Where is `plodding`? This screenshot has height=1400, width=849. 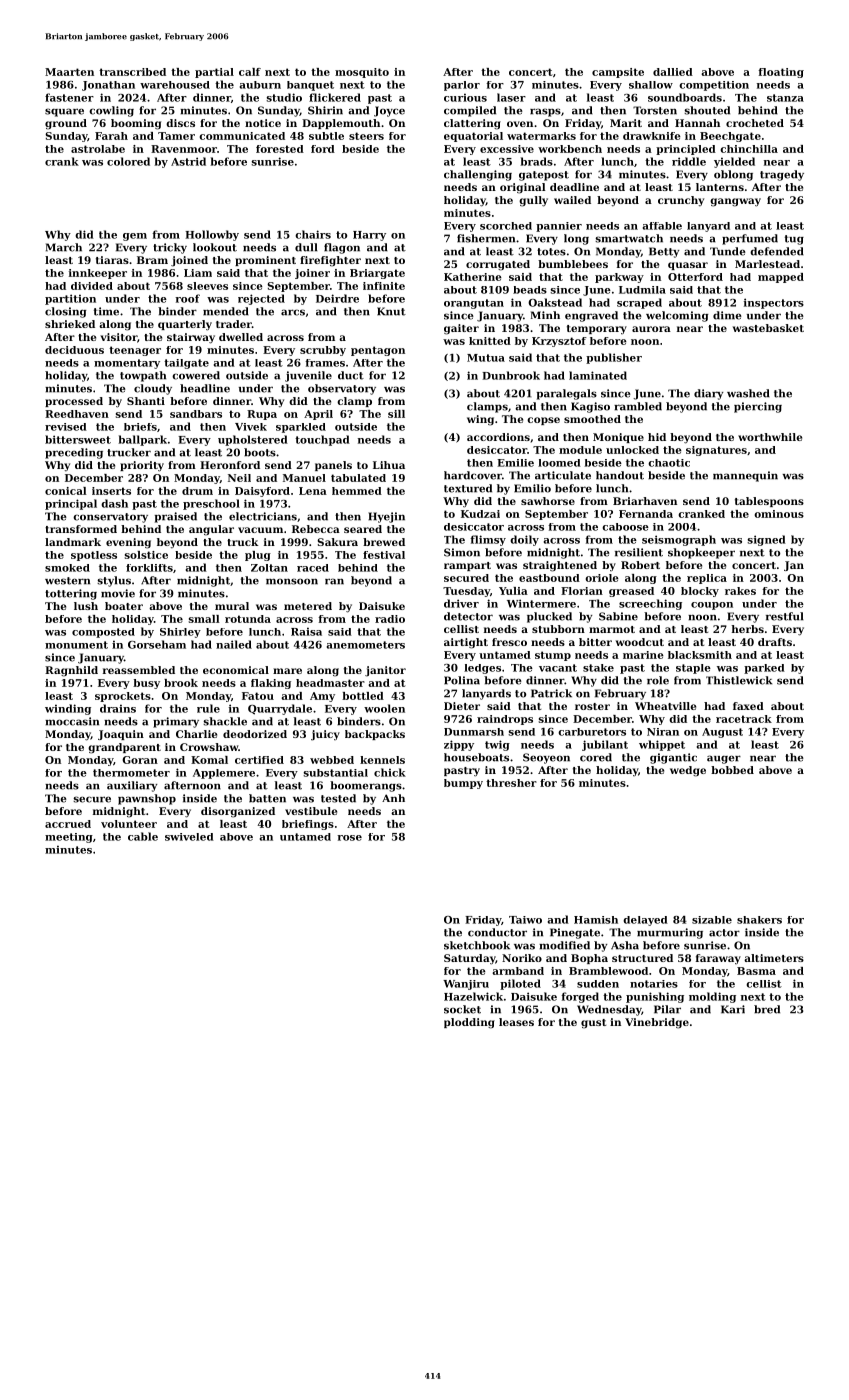 plodding is located at coordinates (469, 1023).
